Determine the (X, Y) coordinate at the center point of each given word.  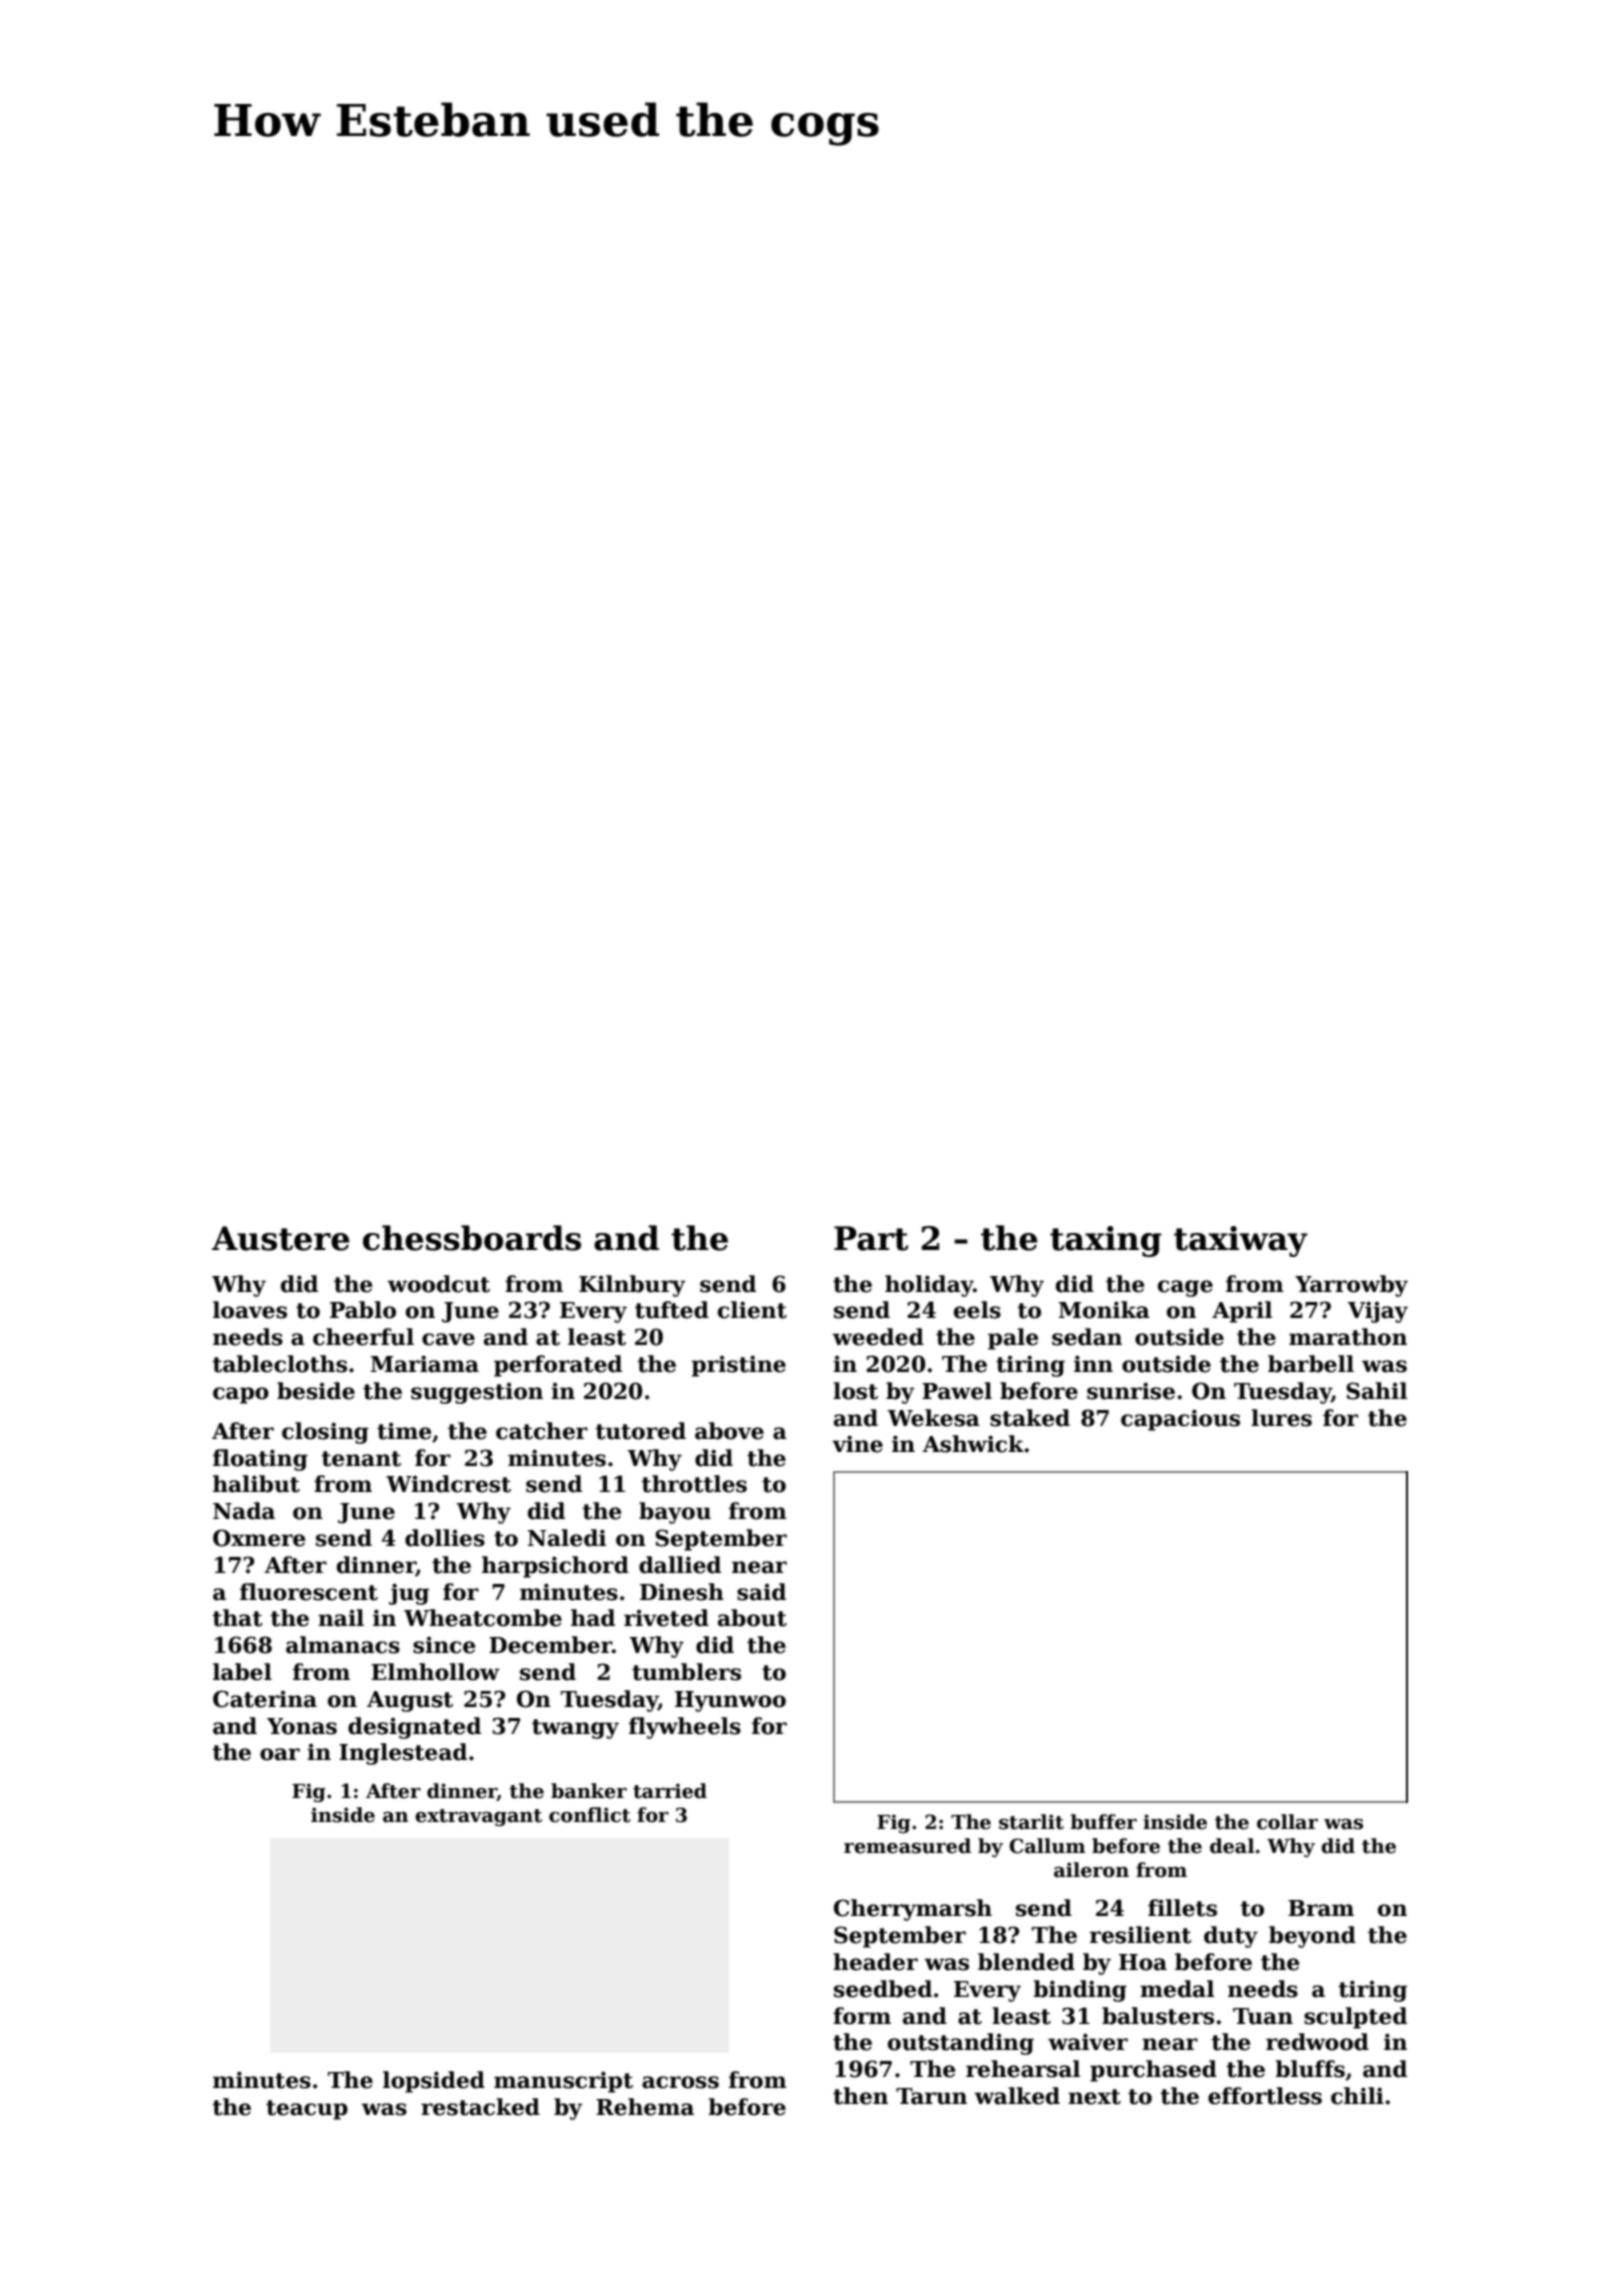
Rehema (645, 2107)
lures (1281, 1418)
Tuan (1263, 2016)
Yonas (302, 1726)
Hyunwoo (730, 1701)
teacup (307, 2110)
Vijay (1378, 1312)
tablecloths (280, 1364)
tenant (361, 1459)
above (729, 1431)
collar (1287, 1822)
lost (855, 1391)
